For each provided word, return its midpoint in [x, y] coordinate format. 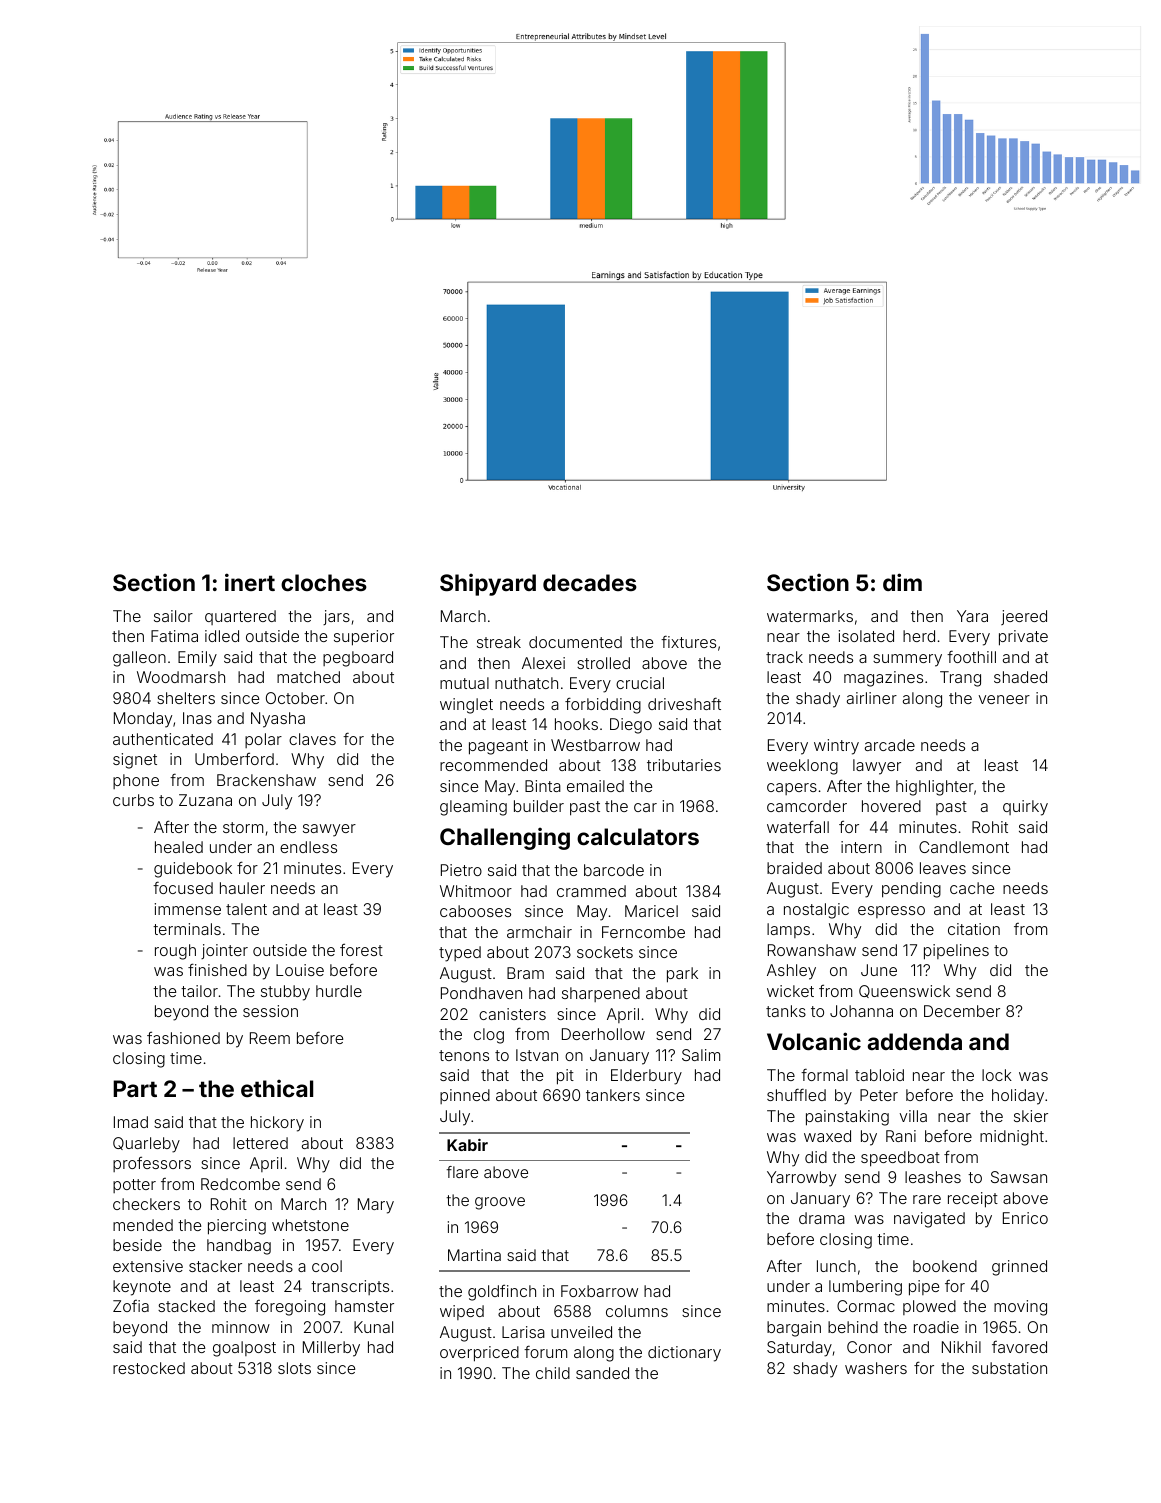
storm [243, 827]
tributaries [684, 765]
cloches [324, 582]
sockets [605, 952]
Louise [300, 970]
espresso [891, 912]
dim [902, 582]
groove [500, 1203]
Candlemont [964, 847]
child [553, 1373]
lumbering [865, 1288]
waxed [827, 1136]
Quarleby [146, 1145]
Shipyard [488, 584]
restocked [149, 1368]
